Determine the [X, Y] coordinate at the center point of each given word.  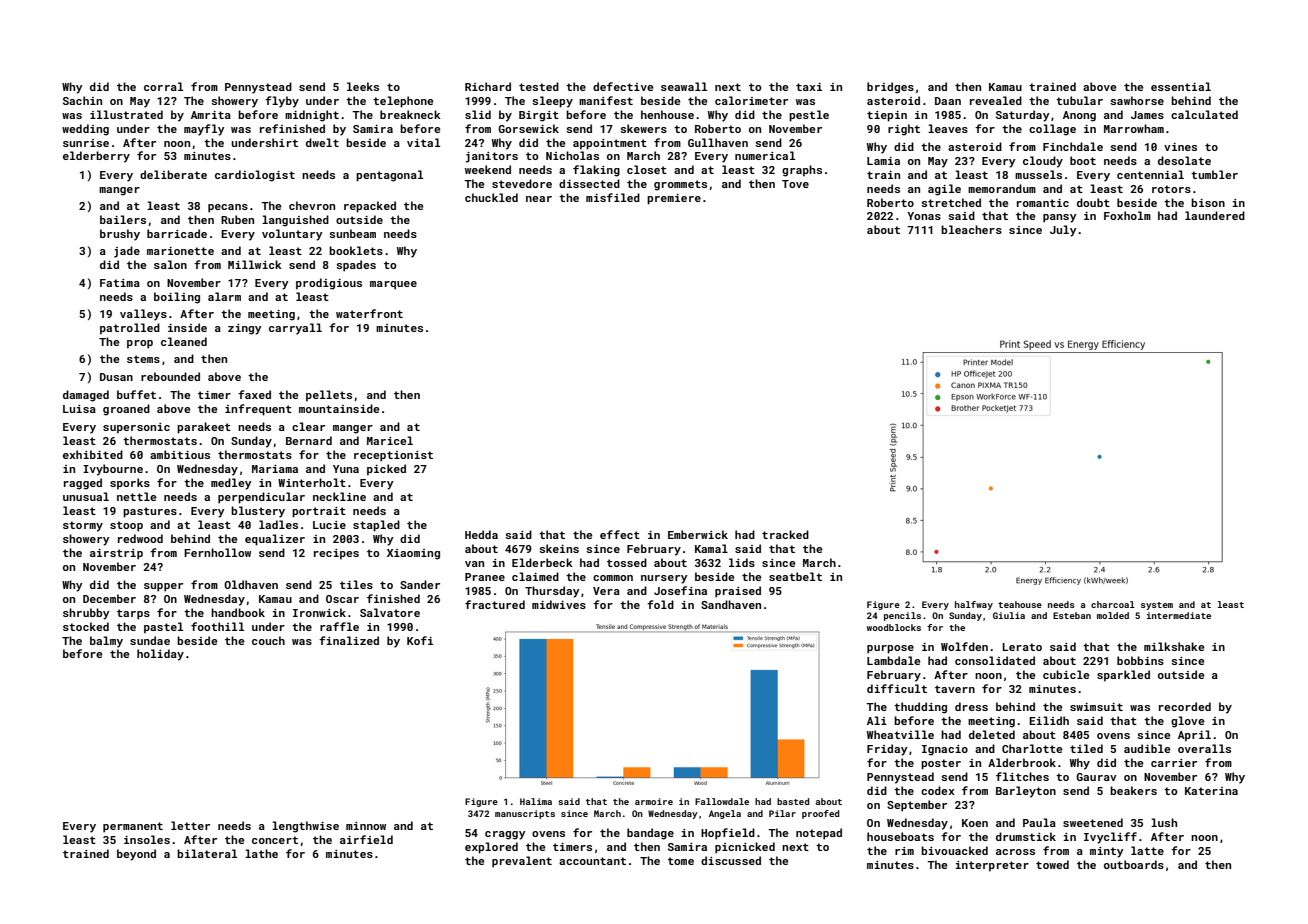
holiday [160, 655]
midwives [559, 604]
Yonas [924, 216]
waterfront [369, 313]
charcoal [1113, 604]
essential [1181, 86]
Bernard [309, 440]
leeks [363, 86]
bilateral [207, 853]
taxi [809, 87]
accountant [592, 861]
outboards [1134, 864]
